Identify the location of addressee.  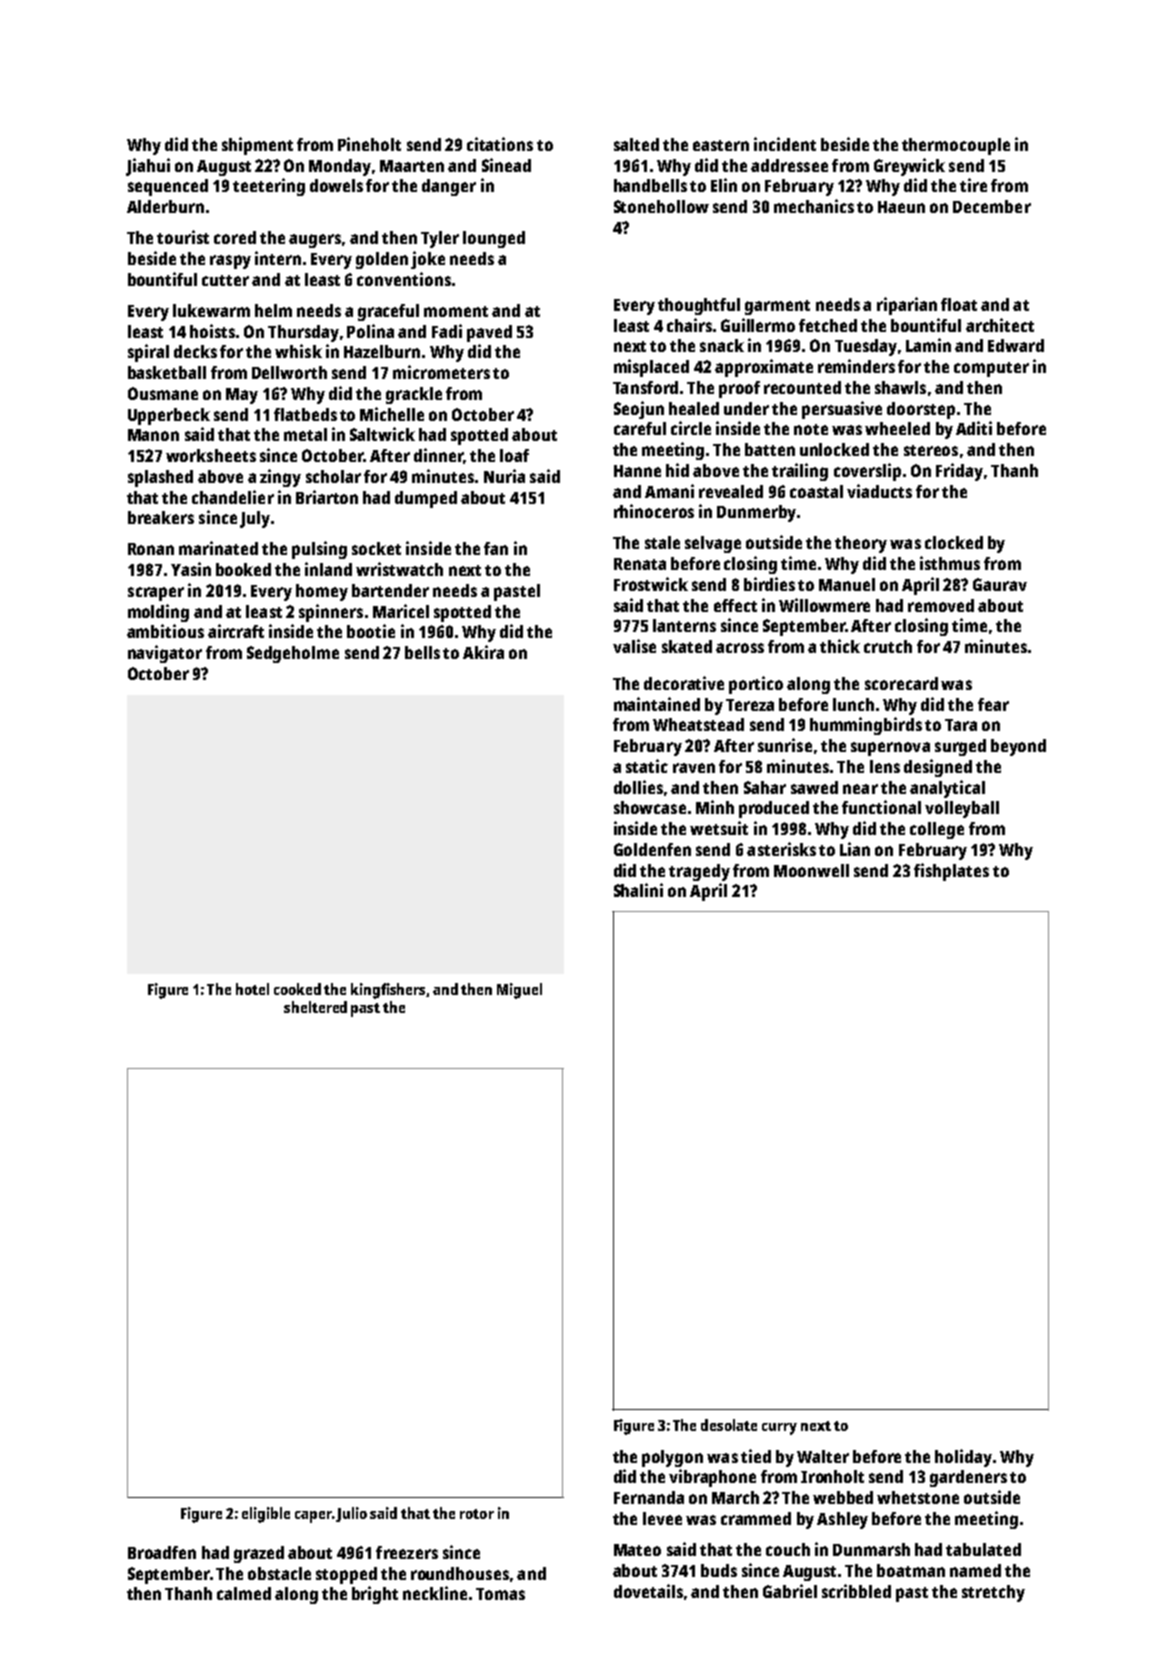
(789, 165).
